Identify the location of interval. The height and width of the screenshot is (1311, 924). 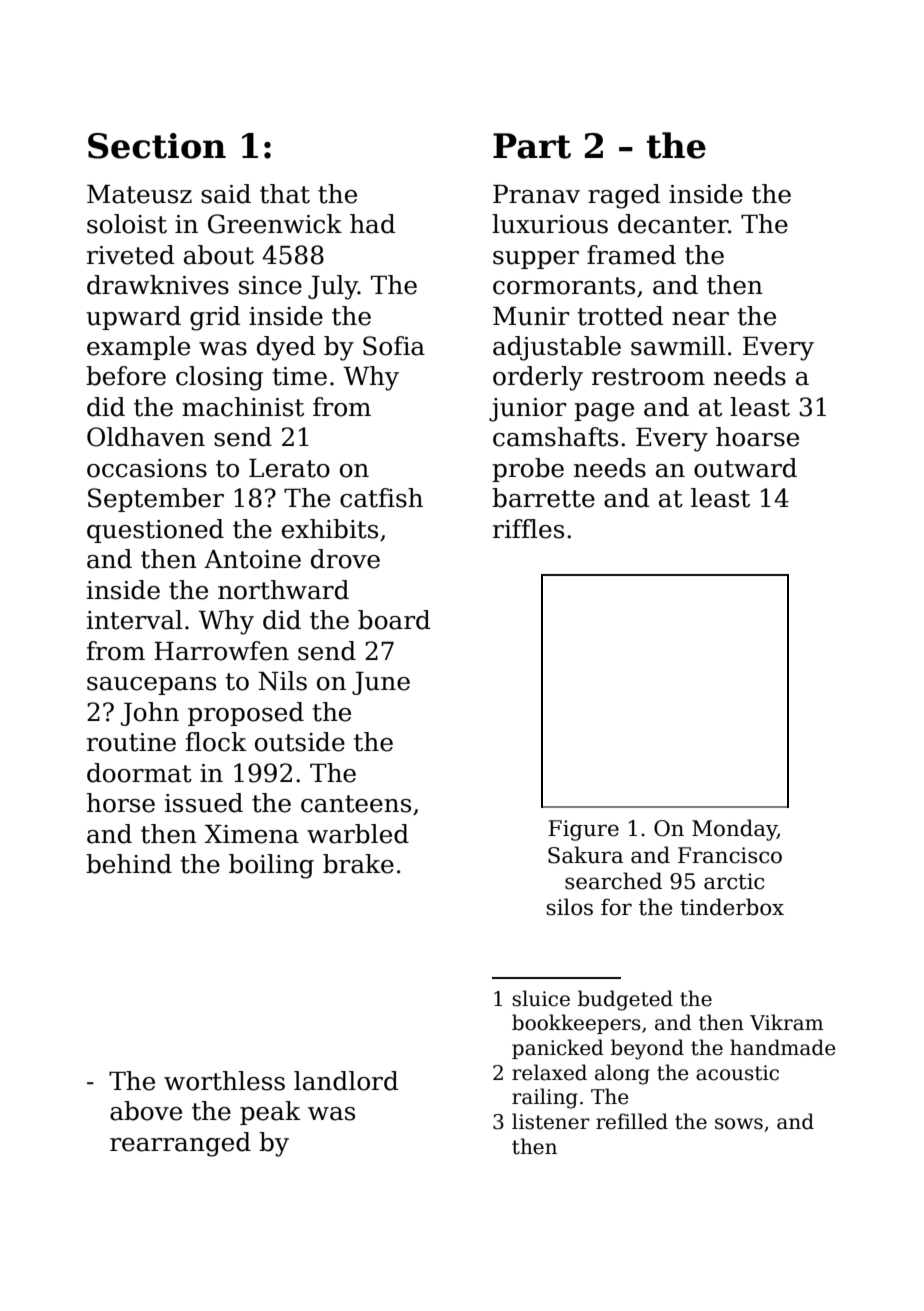
(135, 620).
